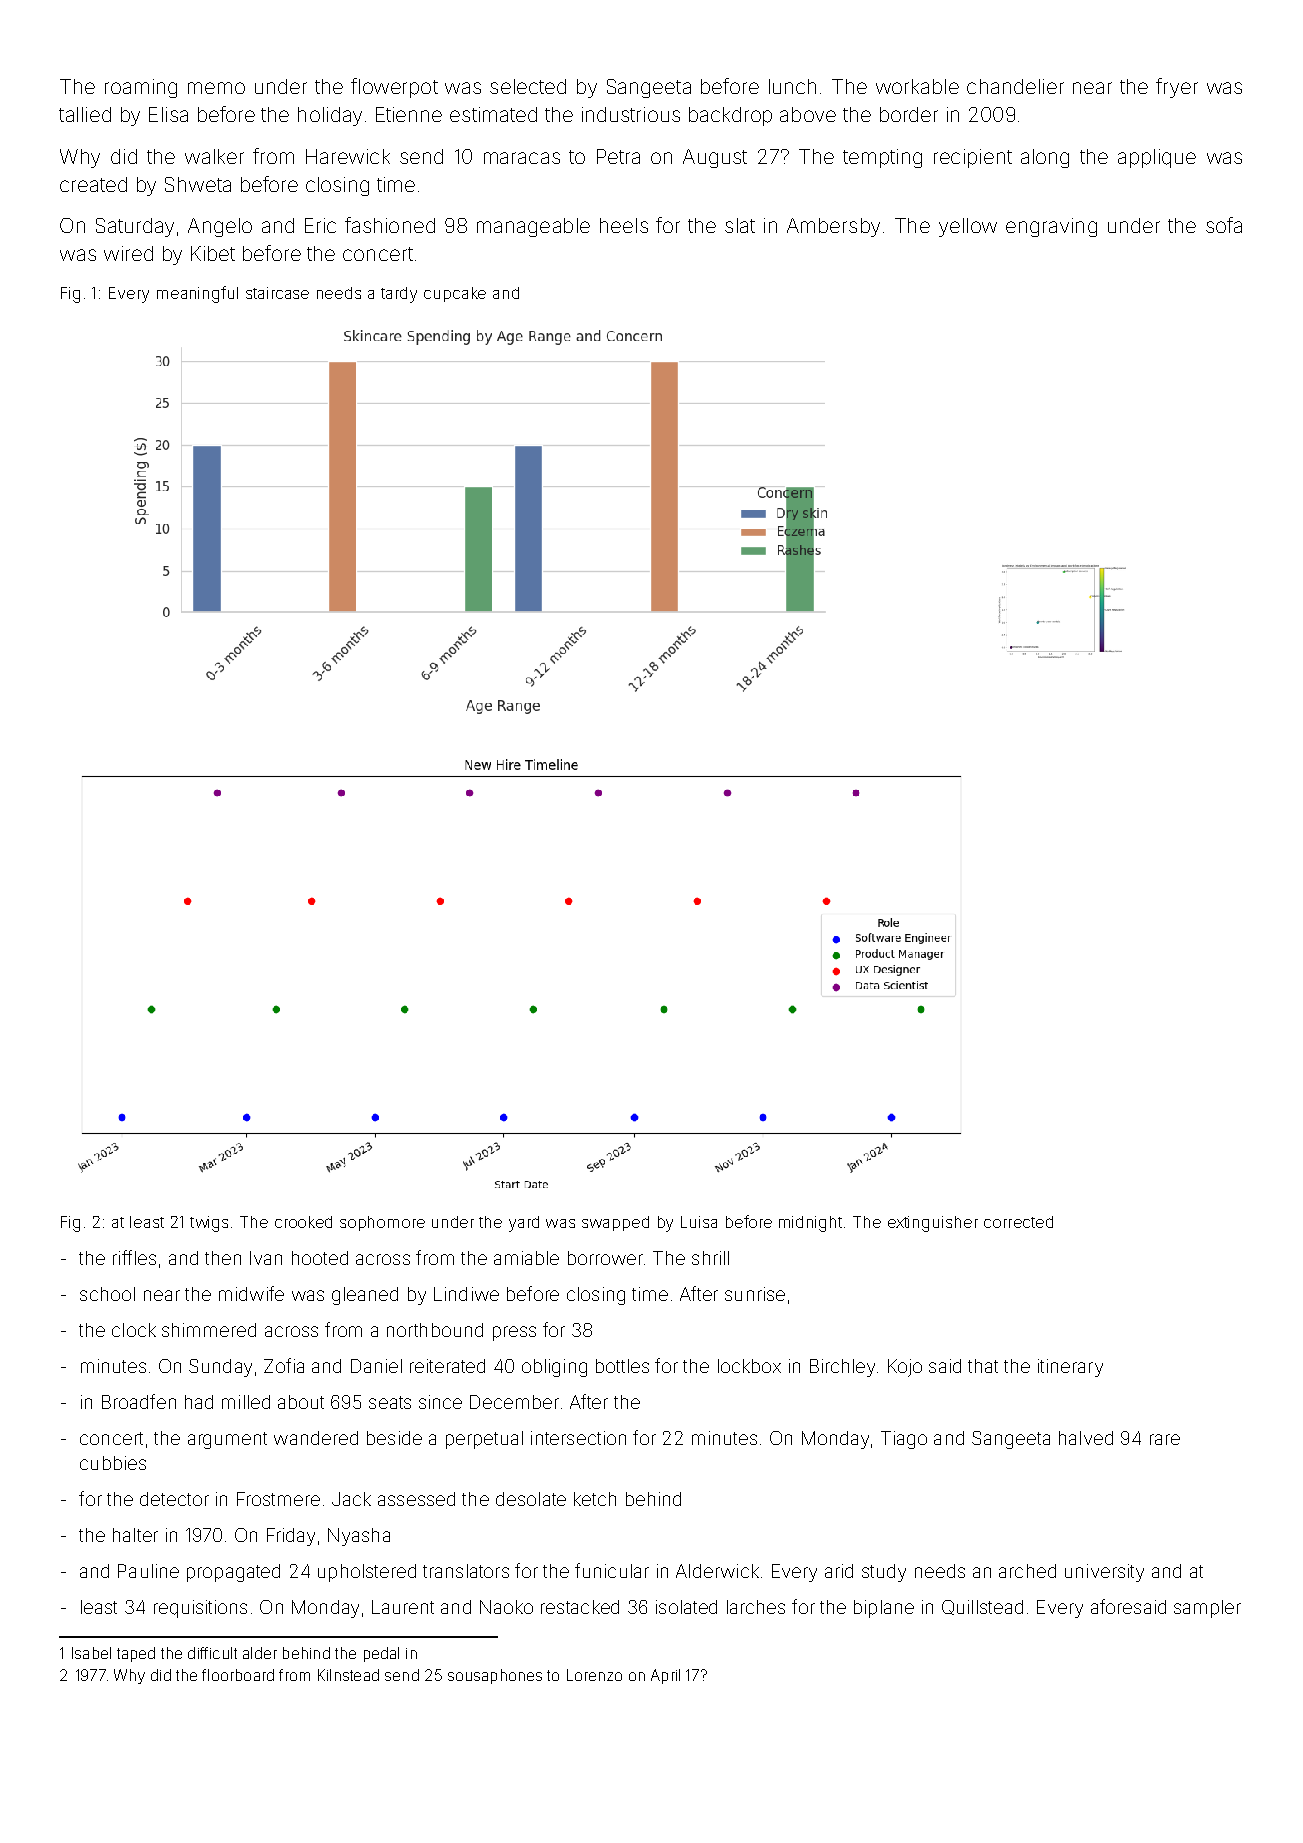  I want to click on cupcake, so click(455, 294).
